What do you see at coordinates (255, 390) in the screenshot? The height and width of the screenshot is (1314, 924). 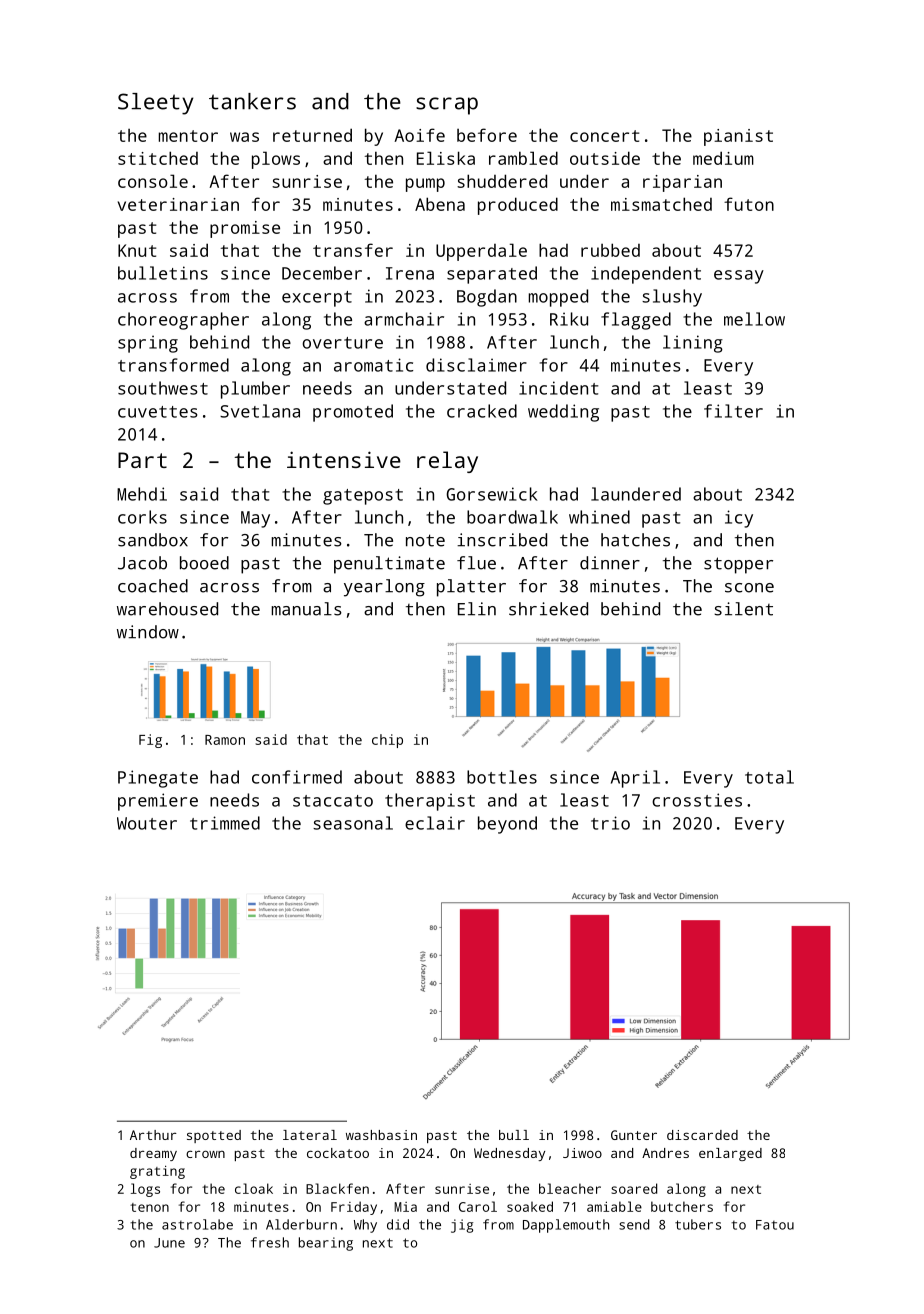 I see `plumber` at bounding box center [255, 390].
